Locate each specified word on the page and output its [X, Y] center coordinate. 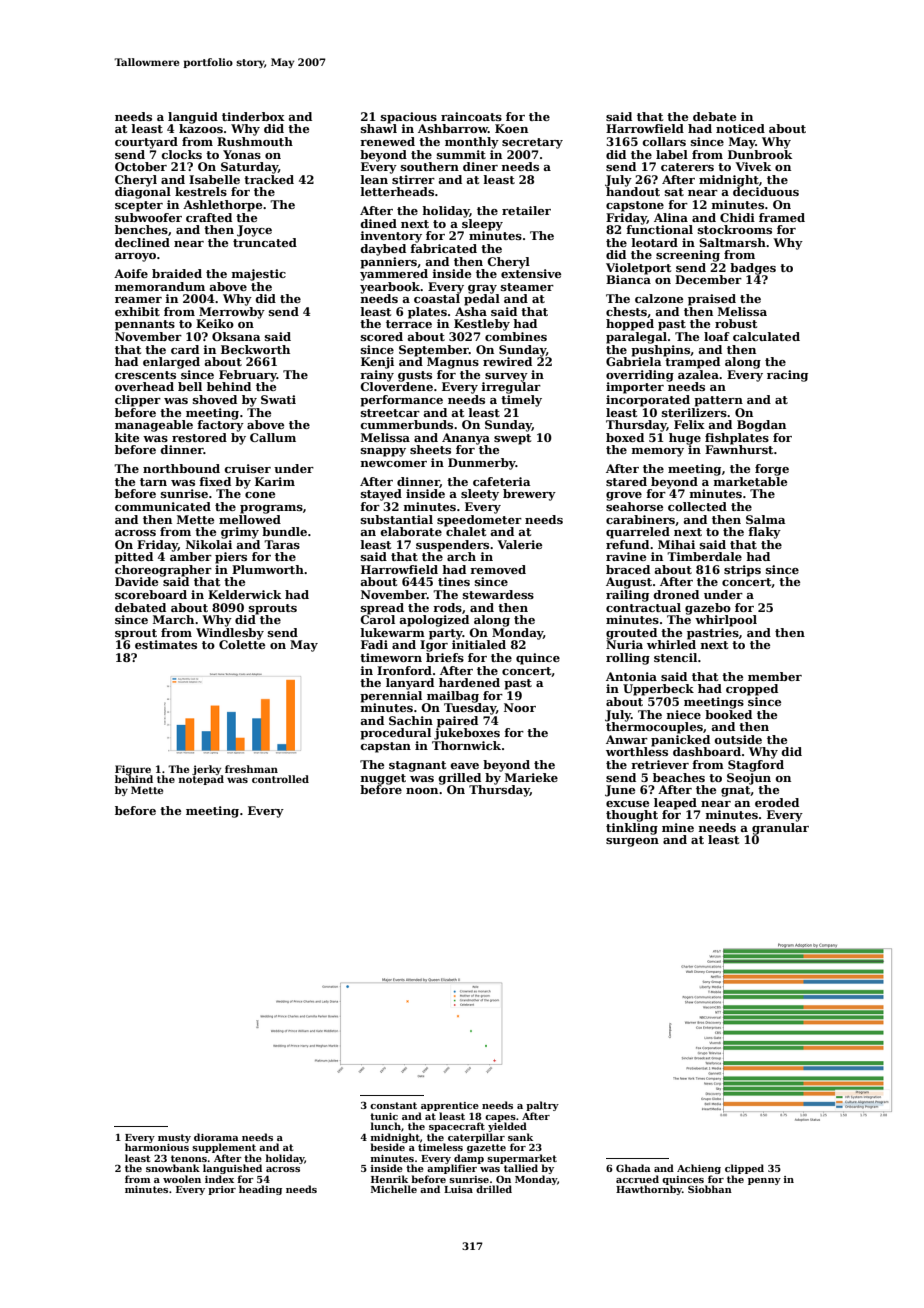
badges [753, 269]
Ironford [404, 670]
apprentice [450, 1106]
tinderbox [253, 116]
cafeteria [502, 481]
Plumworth [268, 569]
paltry [542, 1106]
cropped [752, 690]
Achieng [699, 1169]
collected [697, 506]
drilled [494, 1189]
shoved [215, 399]
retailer [526, 210]
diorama [216, 1137]
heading [260, 1190]
